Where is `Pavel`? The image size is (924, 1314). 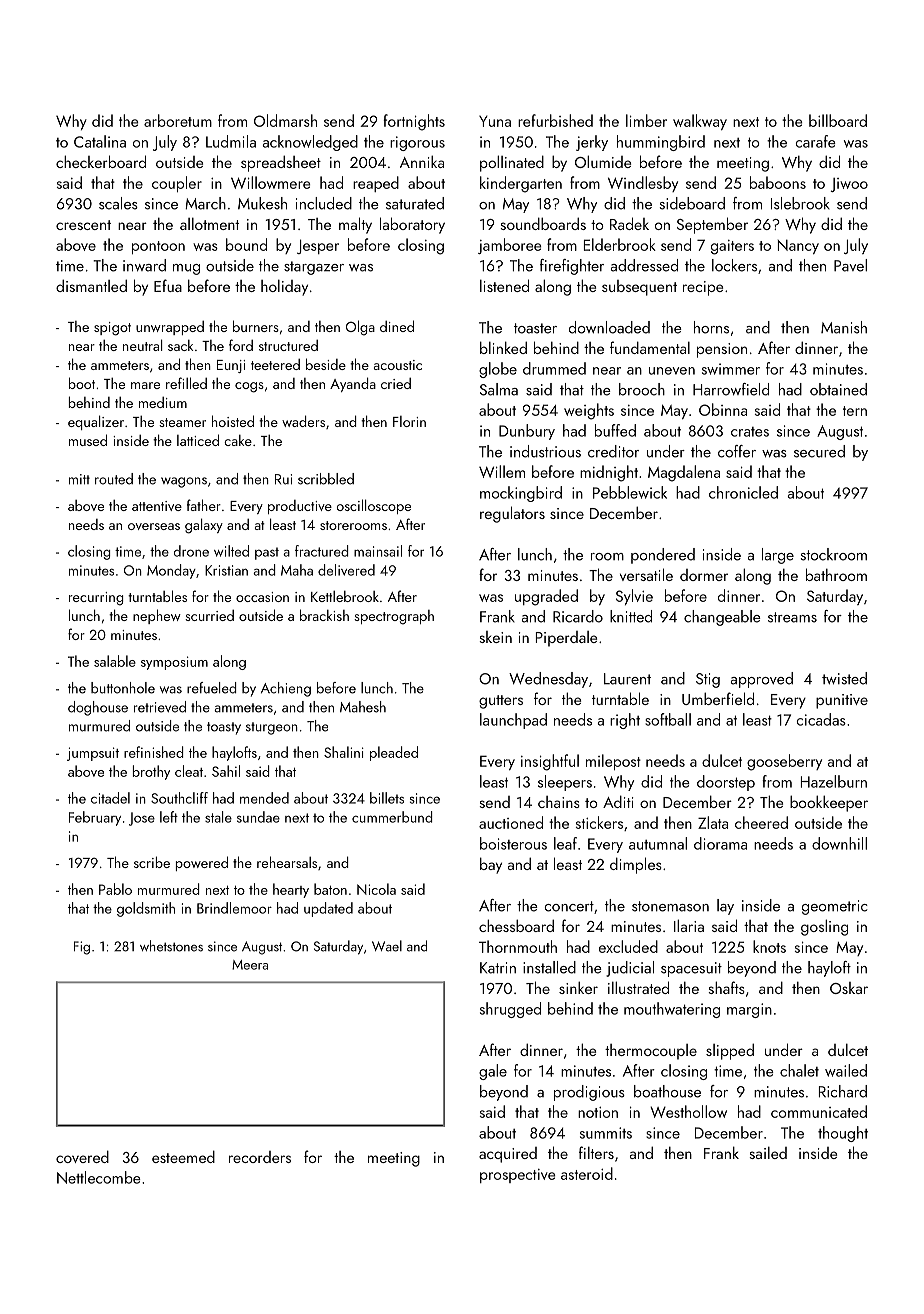 Pavel is located at coordinates (850, 265).
